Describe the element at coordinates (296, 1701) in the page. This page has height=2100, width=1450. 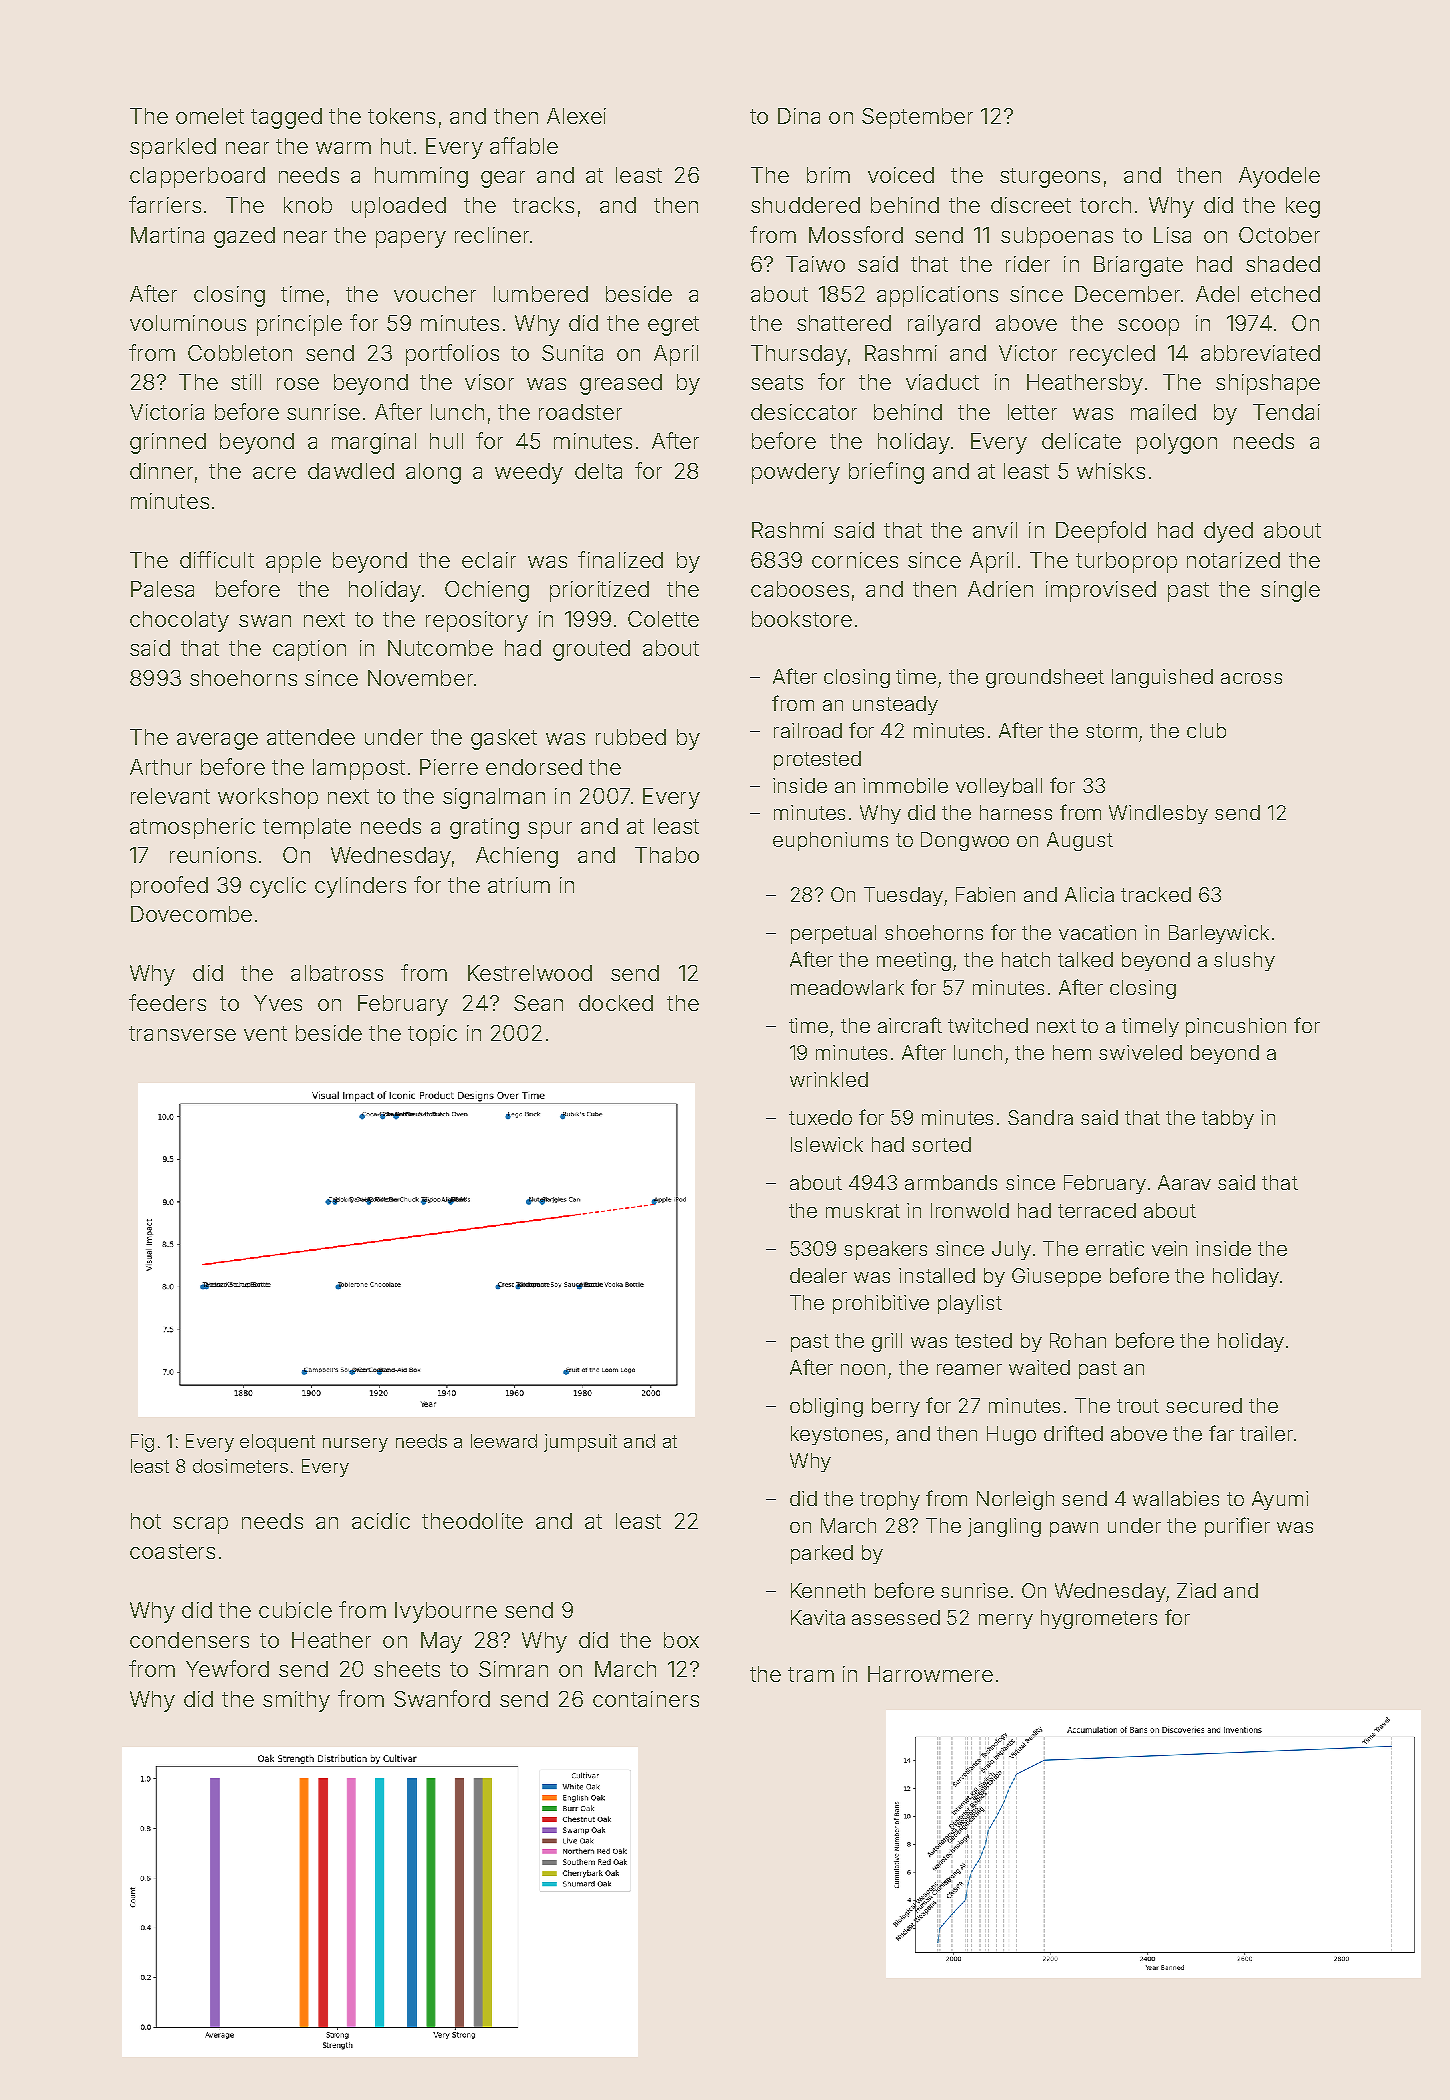
I see `smithy` at that location.
